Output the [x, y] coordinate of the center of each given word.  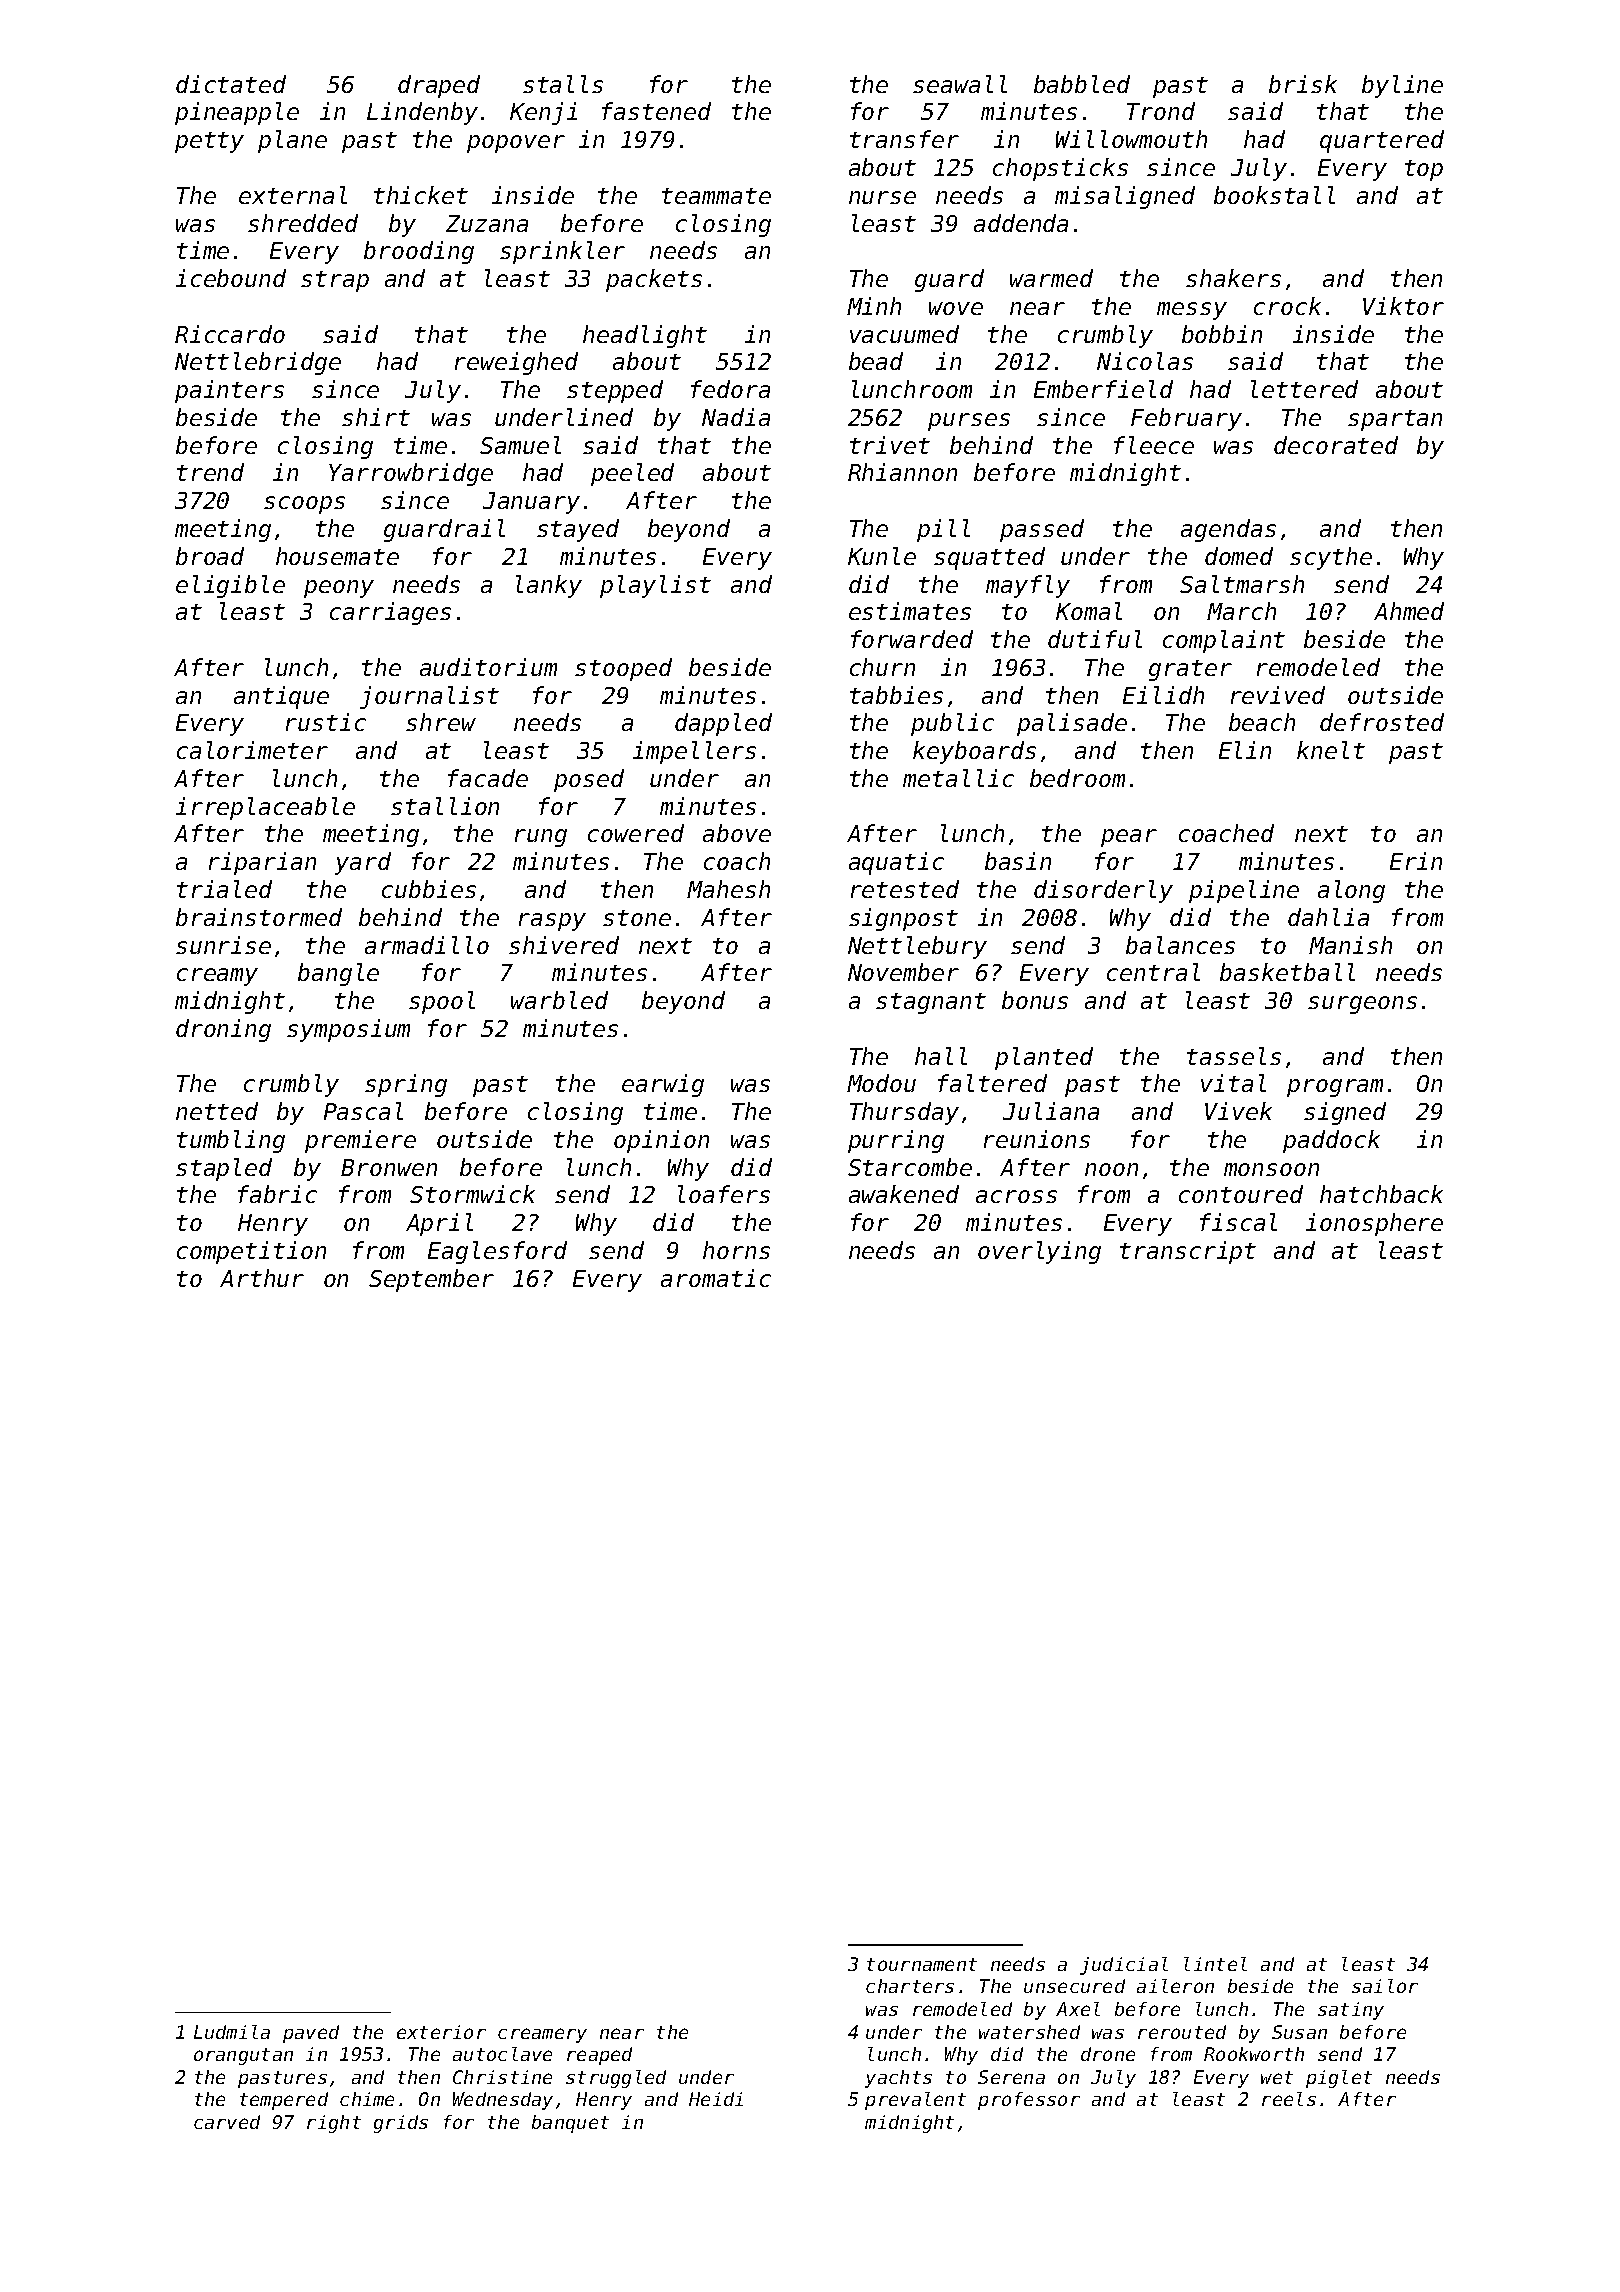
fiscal [1238, 1222]
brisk [1303, 84]
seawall [960, 84]
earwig [663, 1085]
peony [339, 589]
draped [439, 86]
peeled [632, 474]
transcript [1188, 1252]
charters [910, 1986]
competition [251, 1252]
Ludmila [232, 2032]
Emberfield [1103, 389]
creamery [542, 2035]
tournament [922, 1964]
